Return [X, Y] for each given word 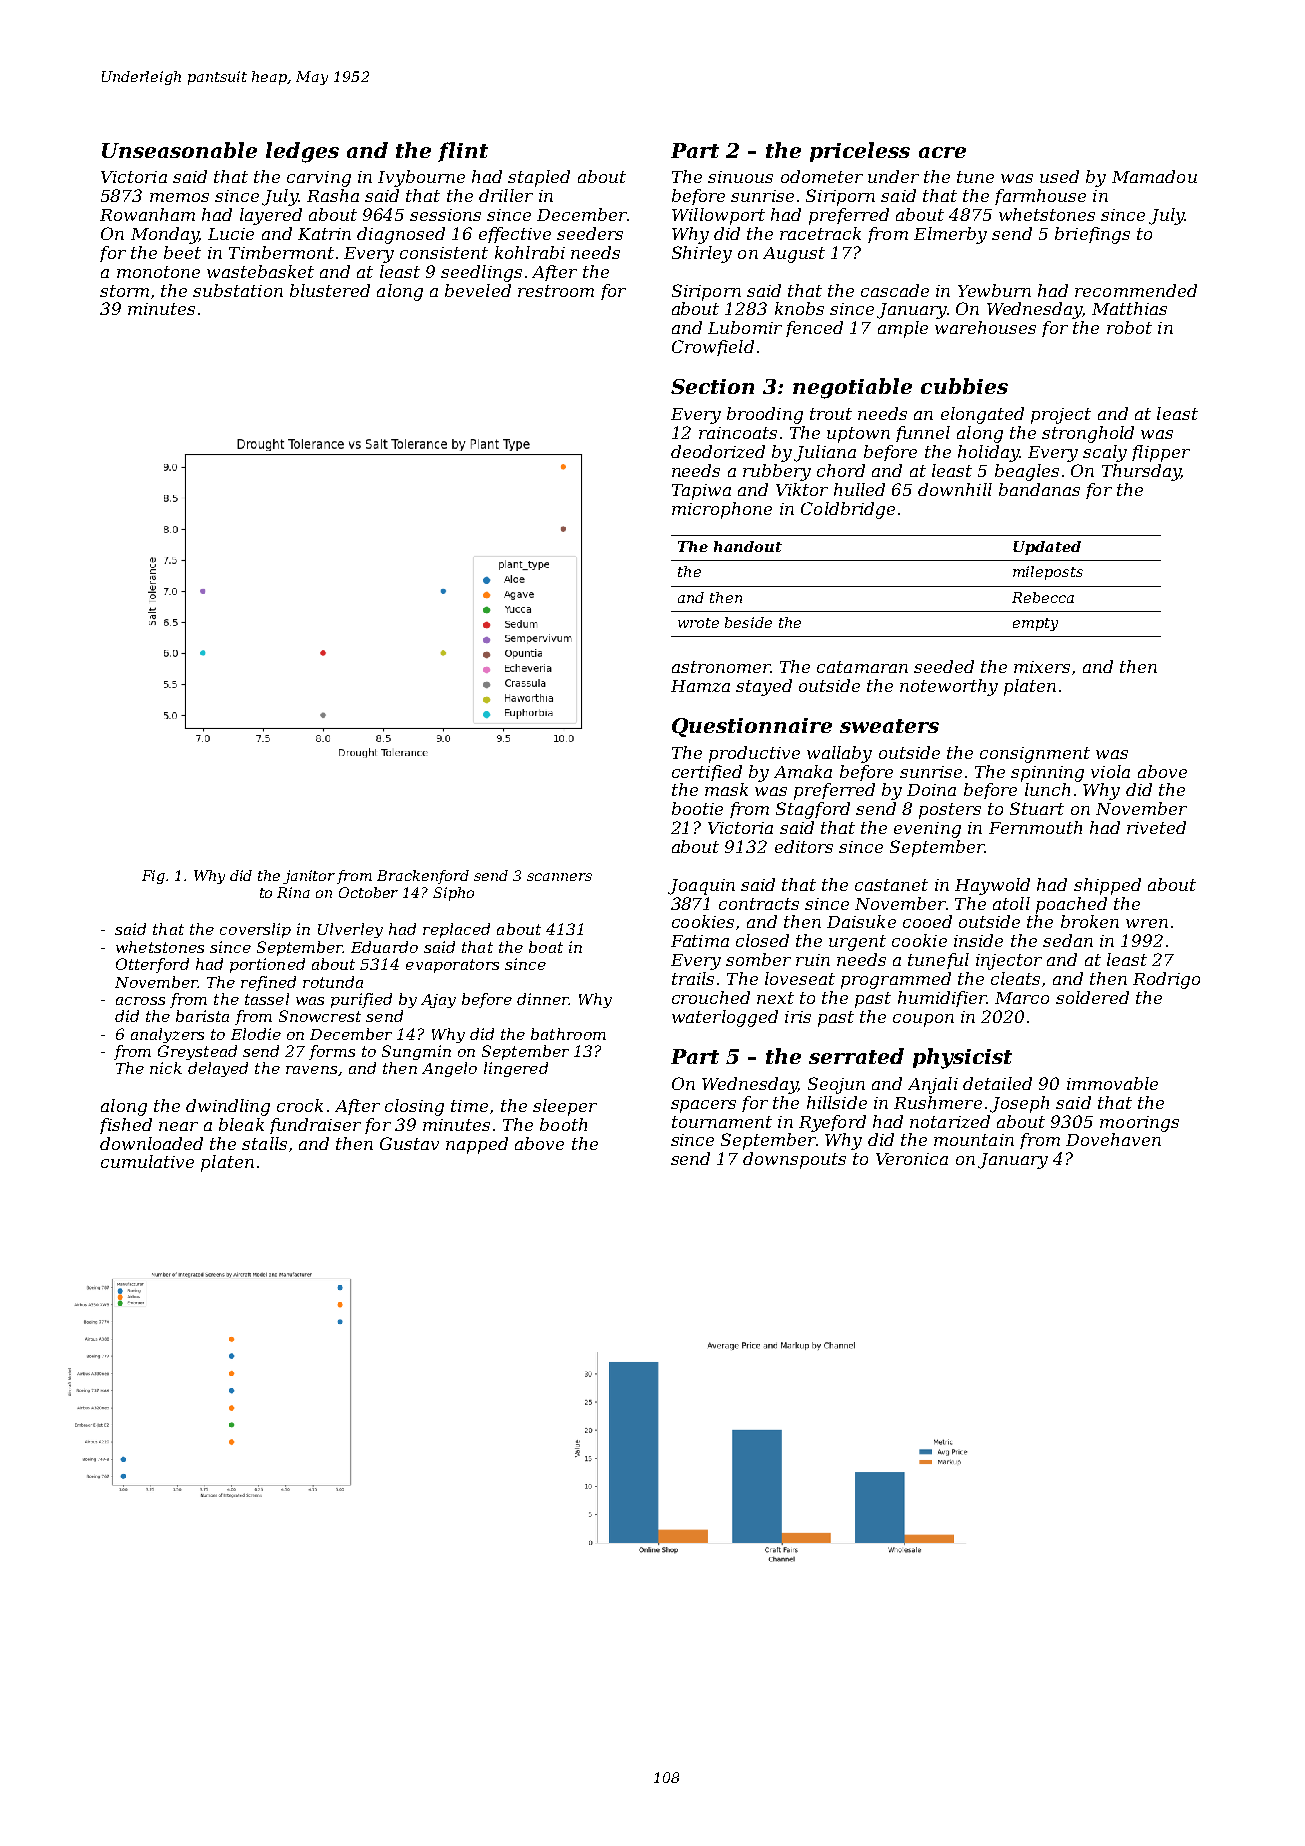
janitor [309, 877]
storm [124, 291]
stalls [264, 1143]
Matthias [1129, 308]
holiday [988, 453]
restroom [556, 291]
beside [748, 622]
